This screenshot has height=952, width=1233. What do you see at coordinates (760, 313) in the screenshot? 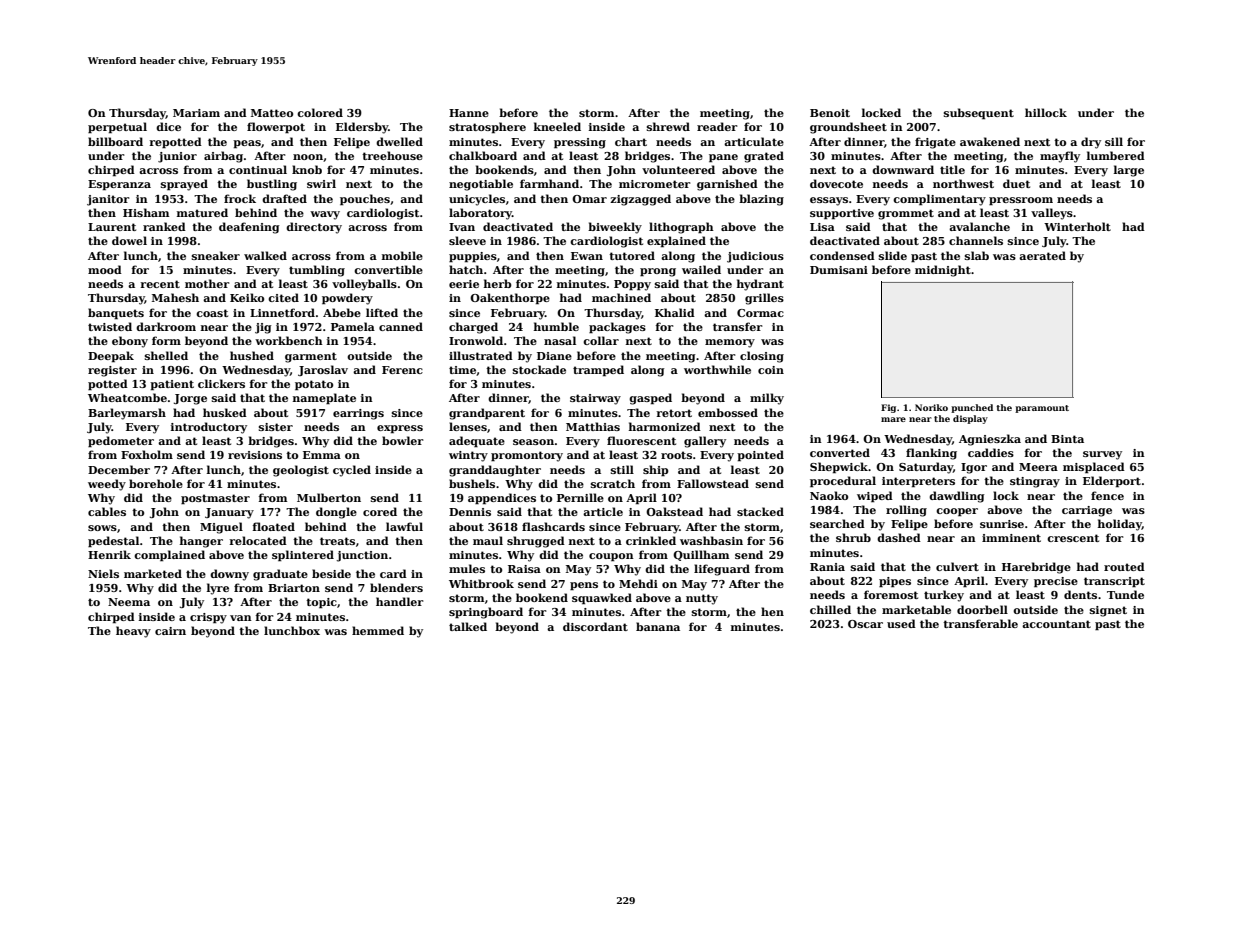
I see `Cormac` at bounding box center [760, 313].
